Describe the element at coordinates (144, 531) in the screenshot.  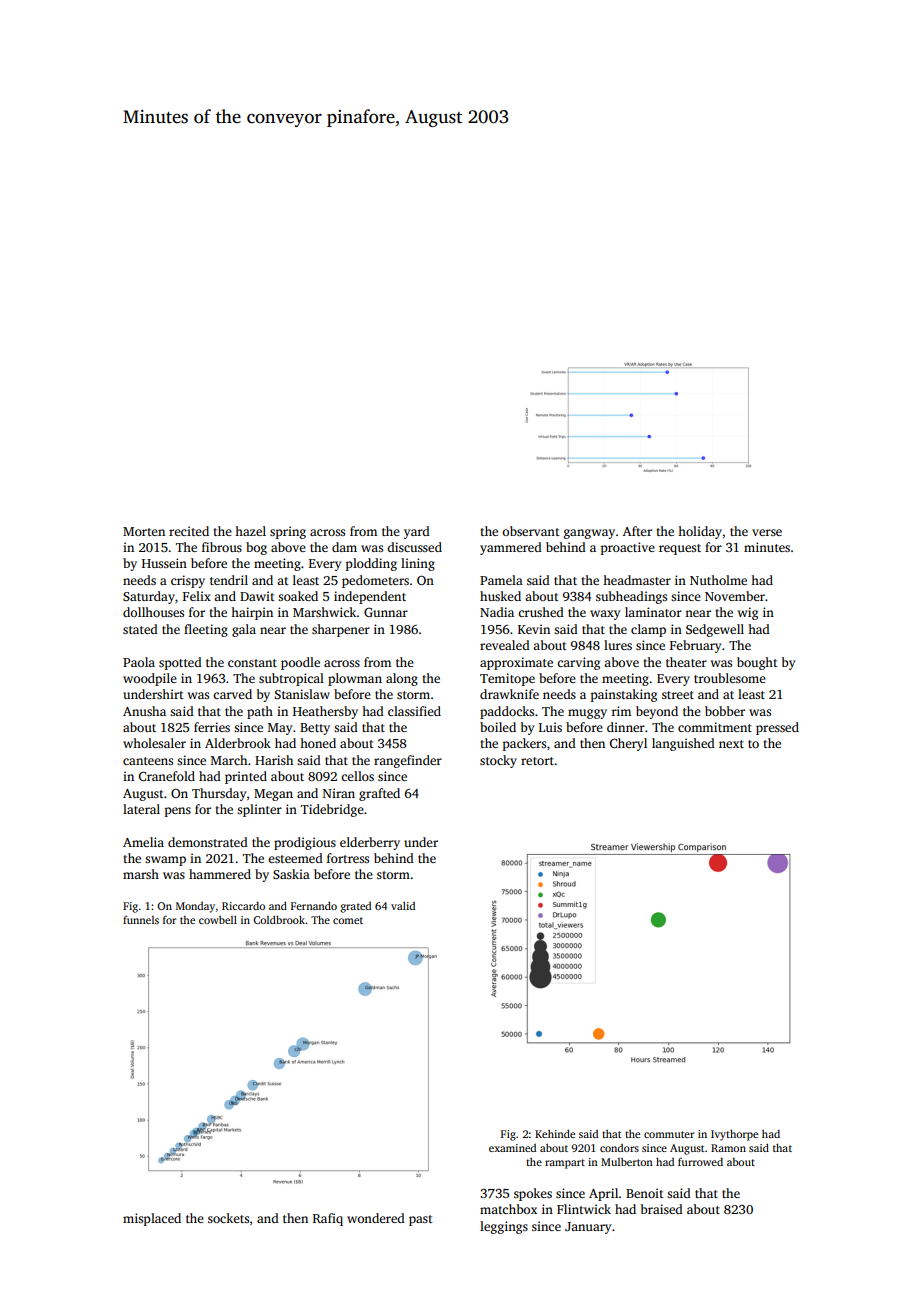
I see `Morten` at that location.
